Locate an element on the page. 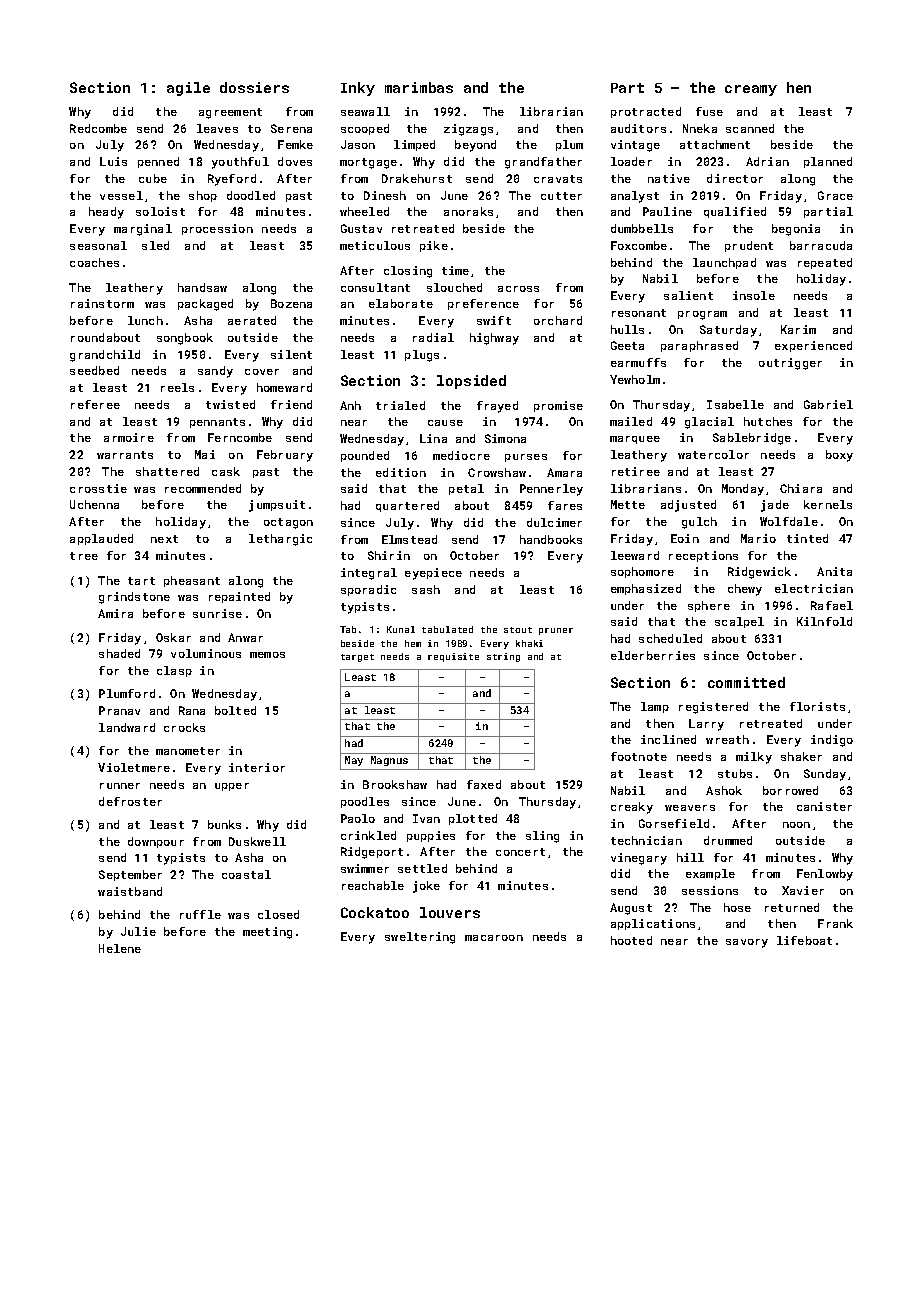 This page has height=1308, width=924. Isabelle is located at coordinates (735, 404).
